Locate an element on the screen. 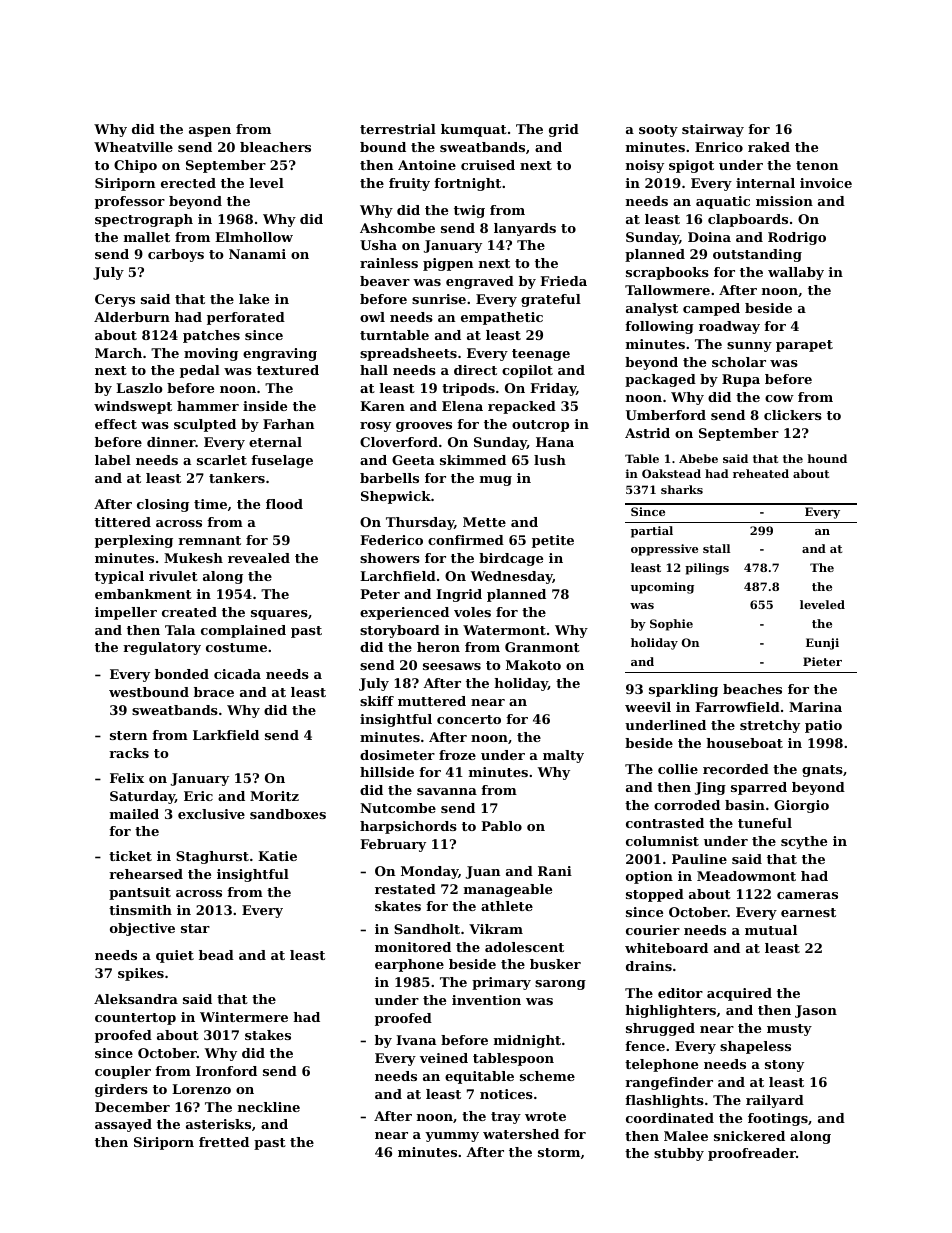  yummy is located at coordinates (452, 1137).
